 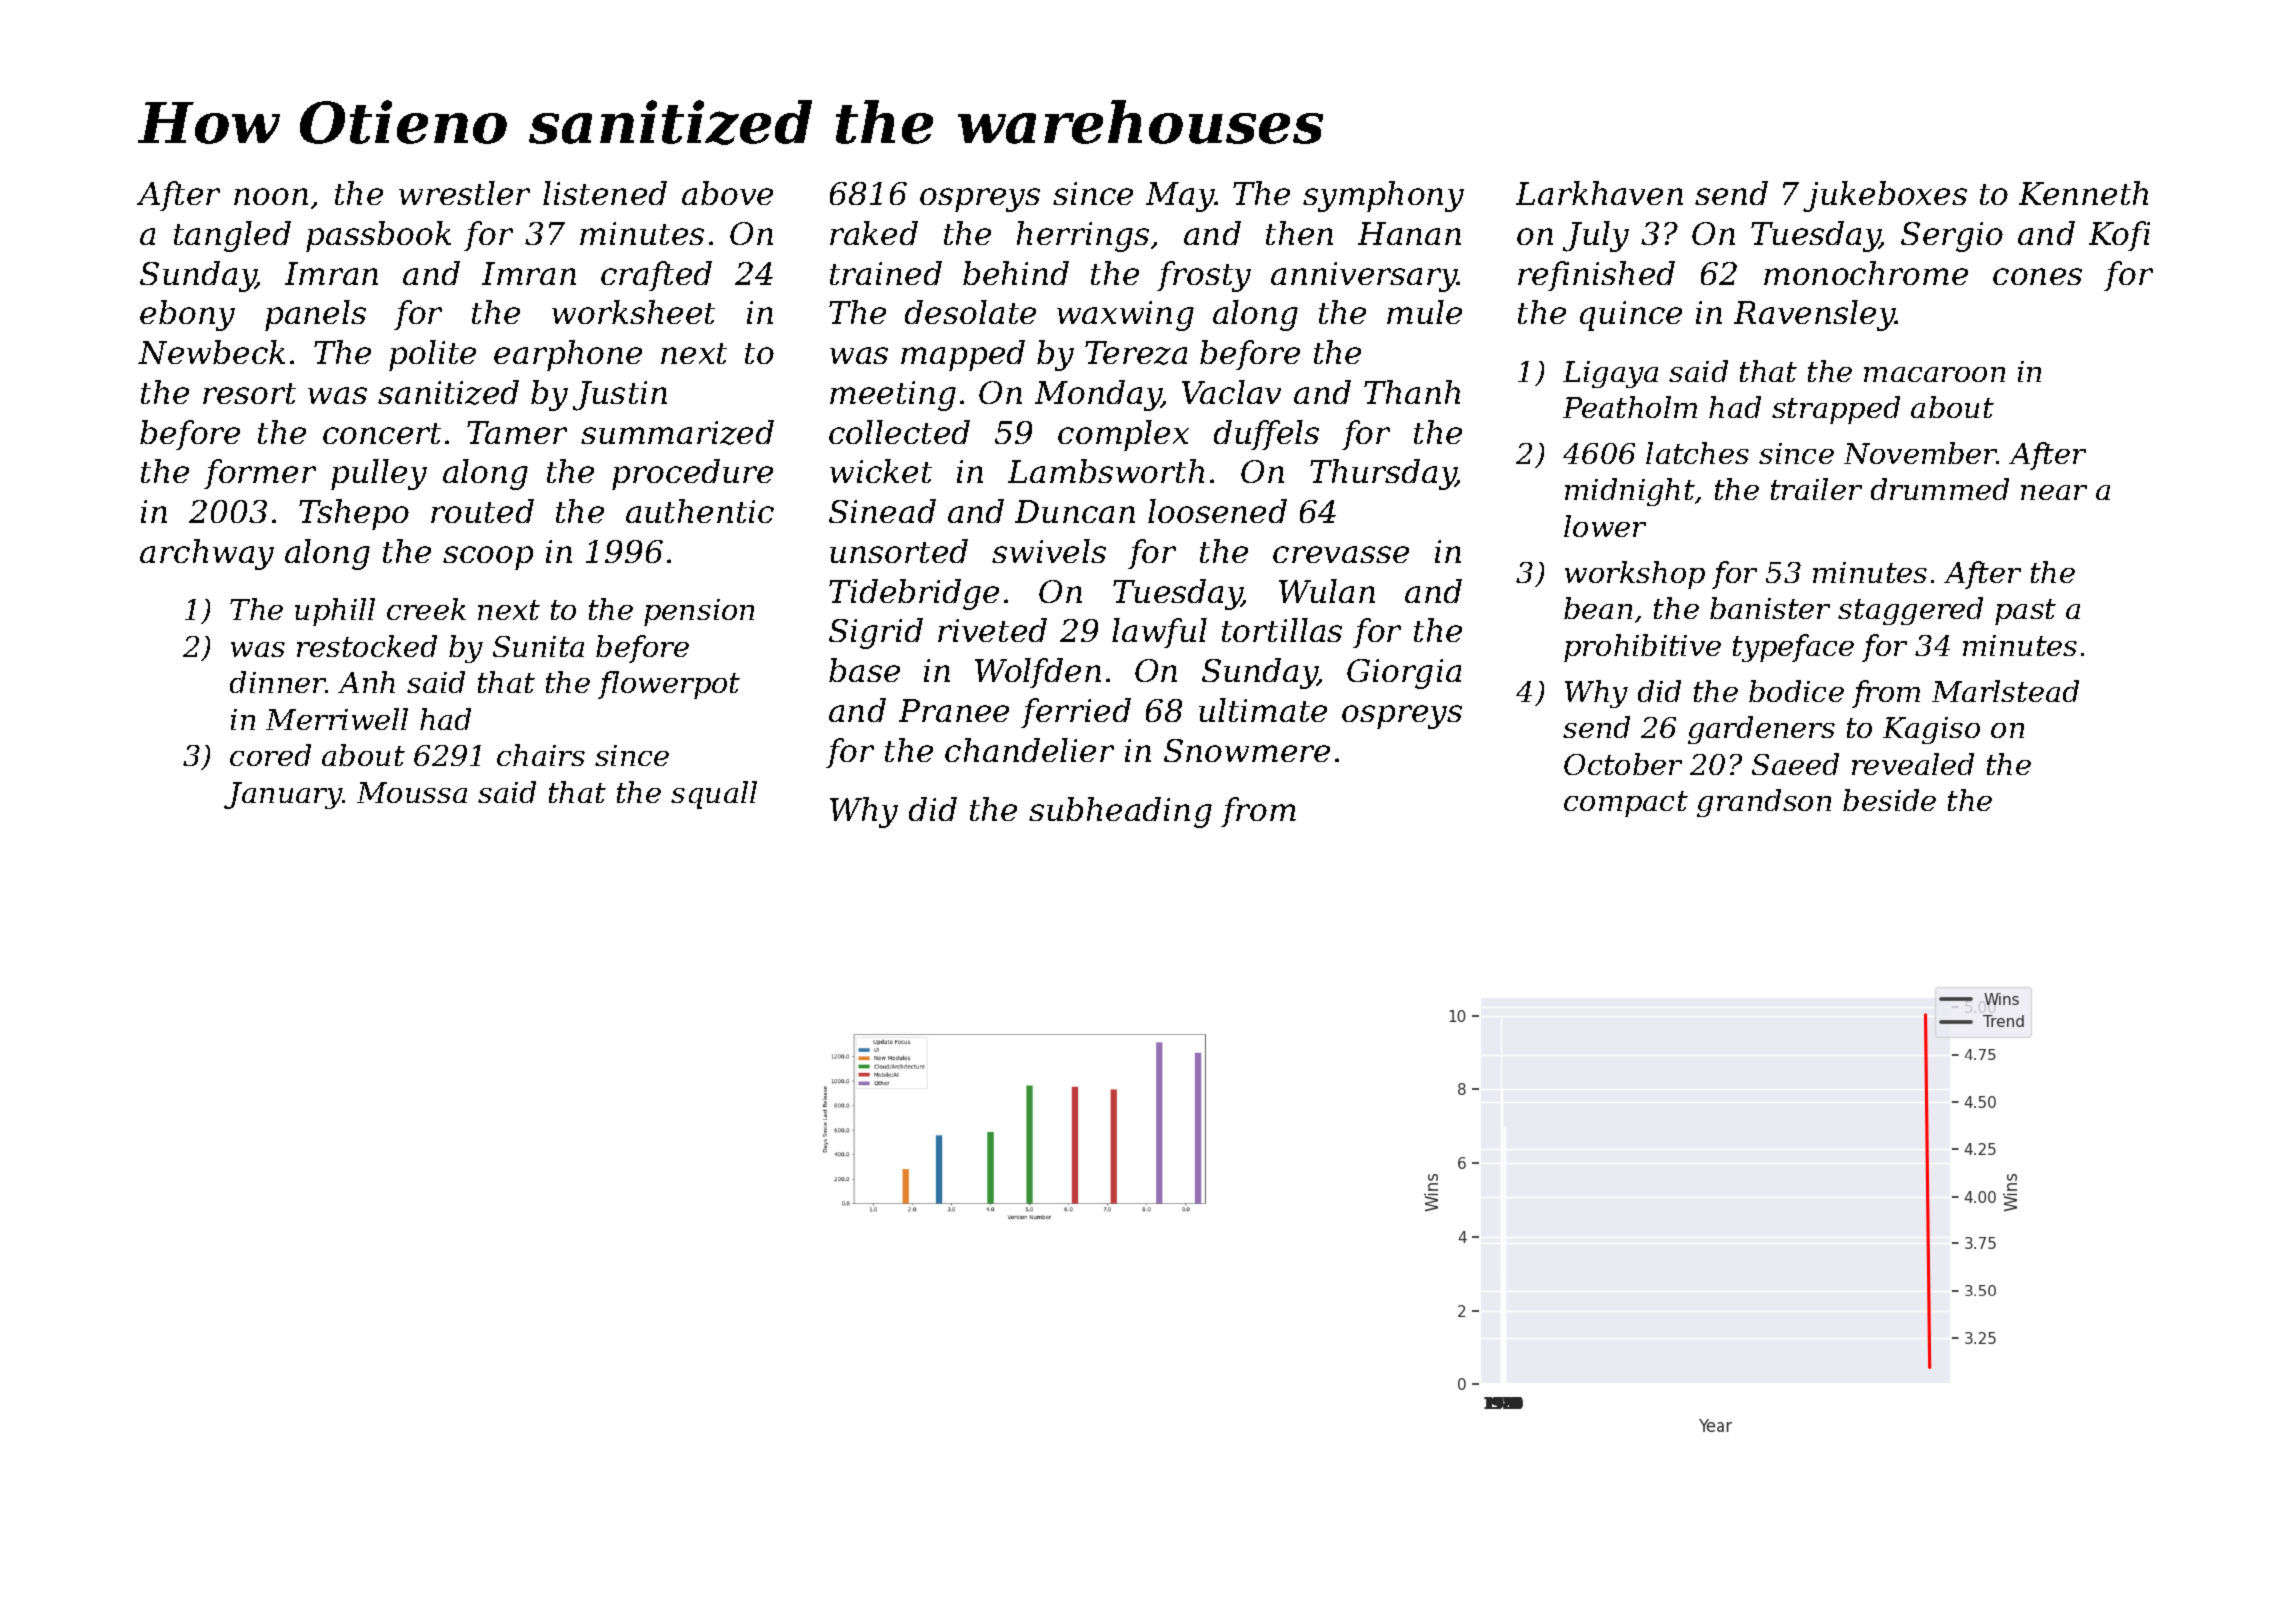 What do you see at coordinates (271, 196) in the screenshot?
I see `noon` at bounding box center [271, 196].
